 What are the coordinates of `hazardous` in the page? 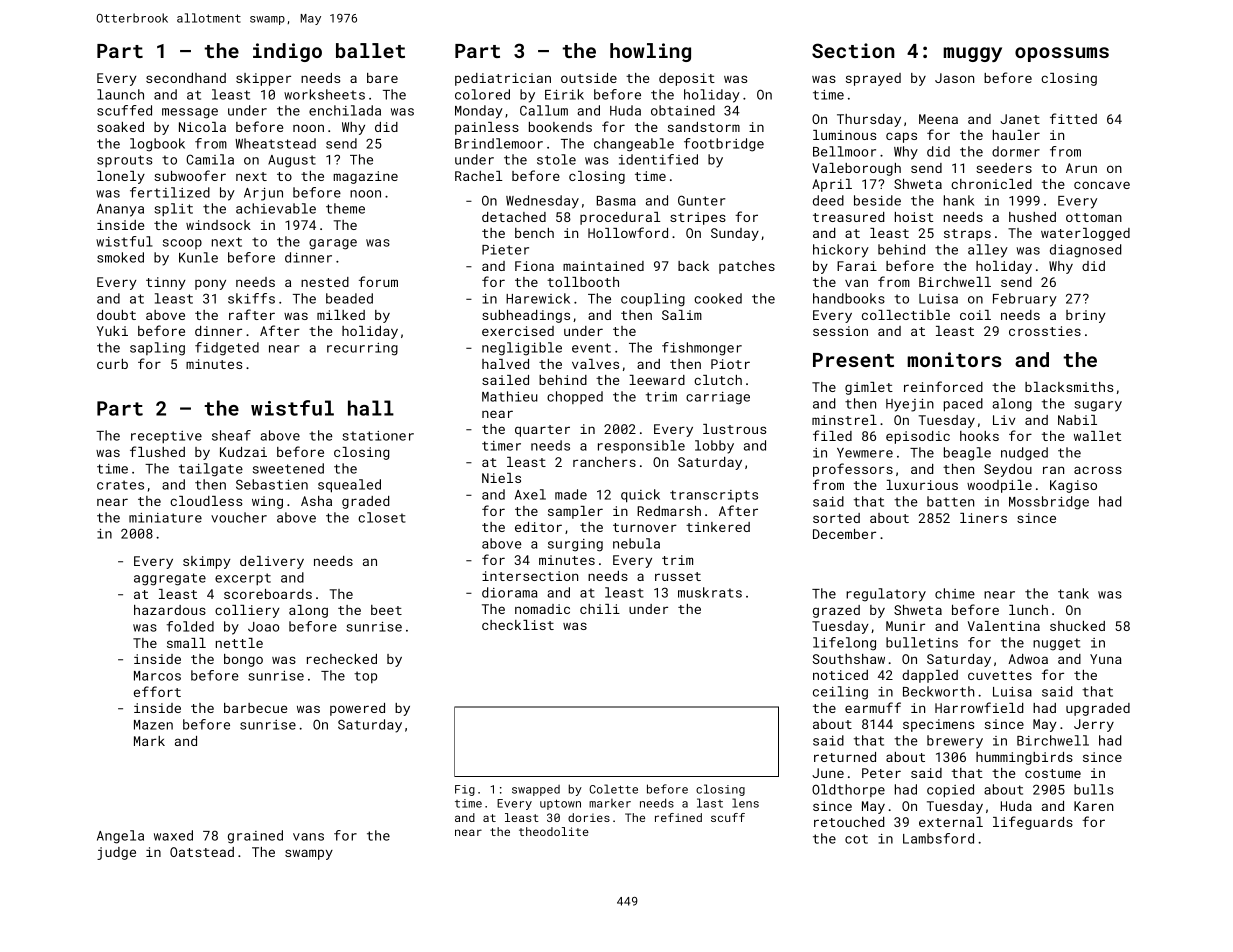 It's located at (170, 610).
